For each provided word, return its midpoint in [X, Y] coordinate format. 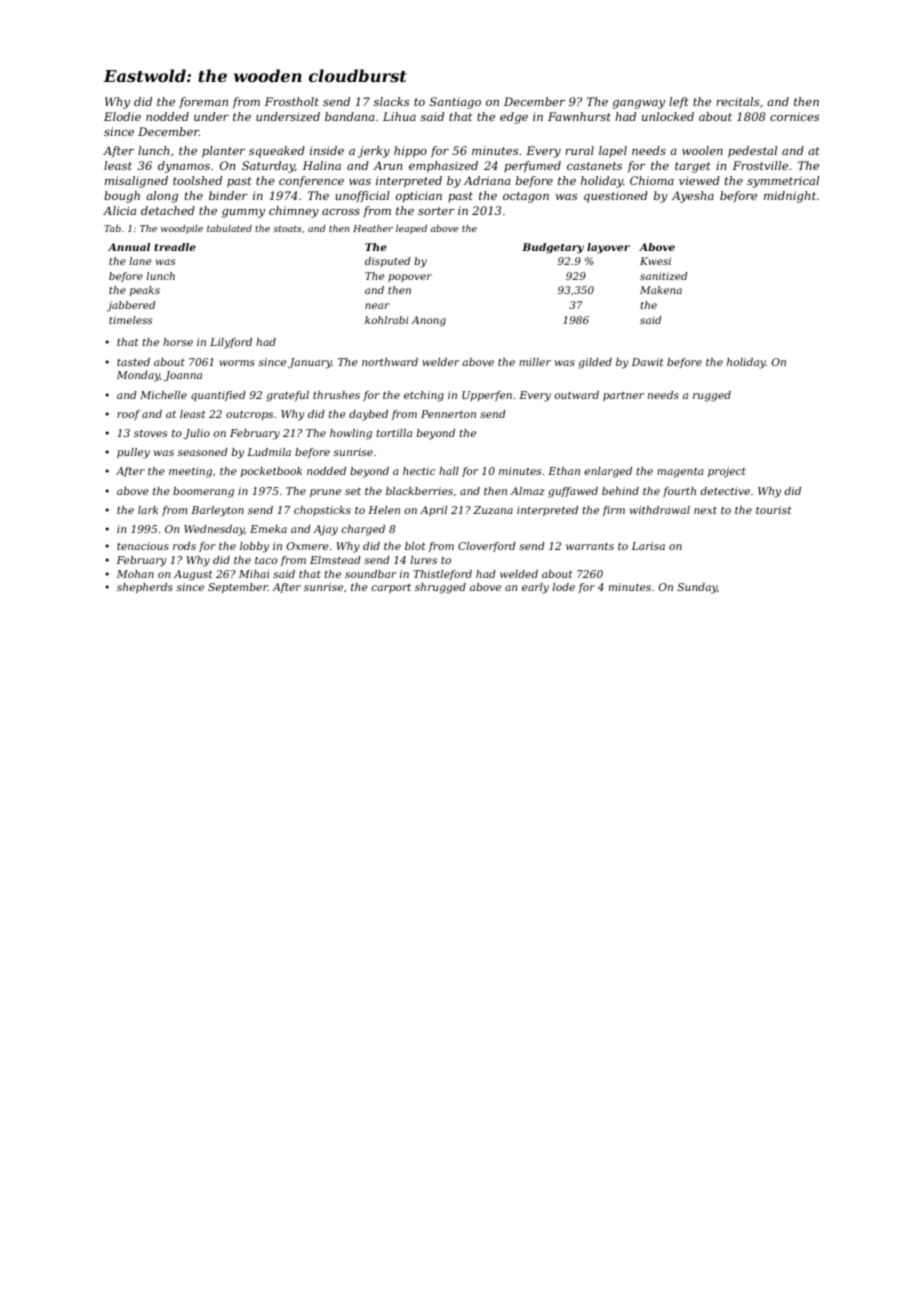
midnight [790, 197]
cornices [794, 116]
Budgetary [553, 248]
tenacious [143, 546]
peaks [145, 291]
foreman [203, 103]
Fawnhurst [579, 116]
